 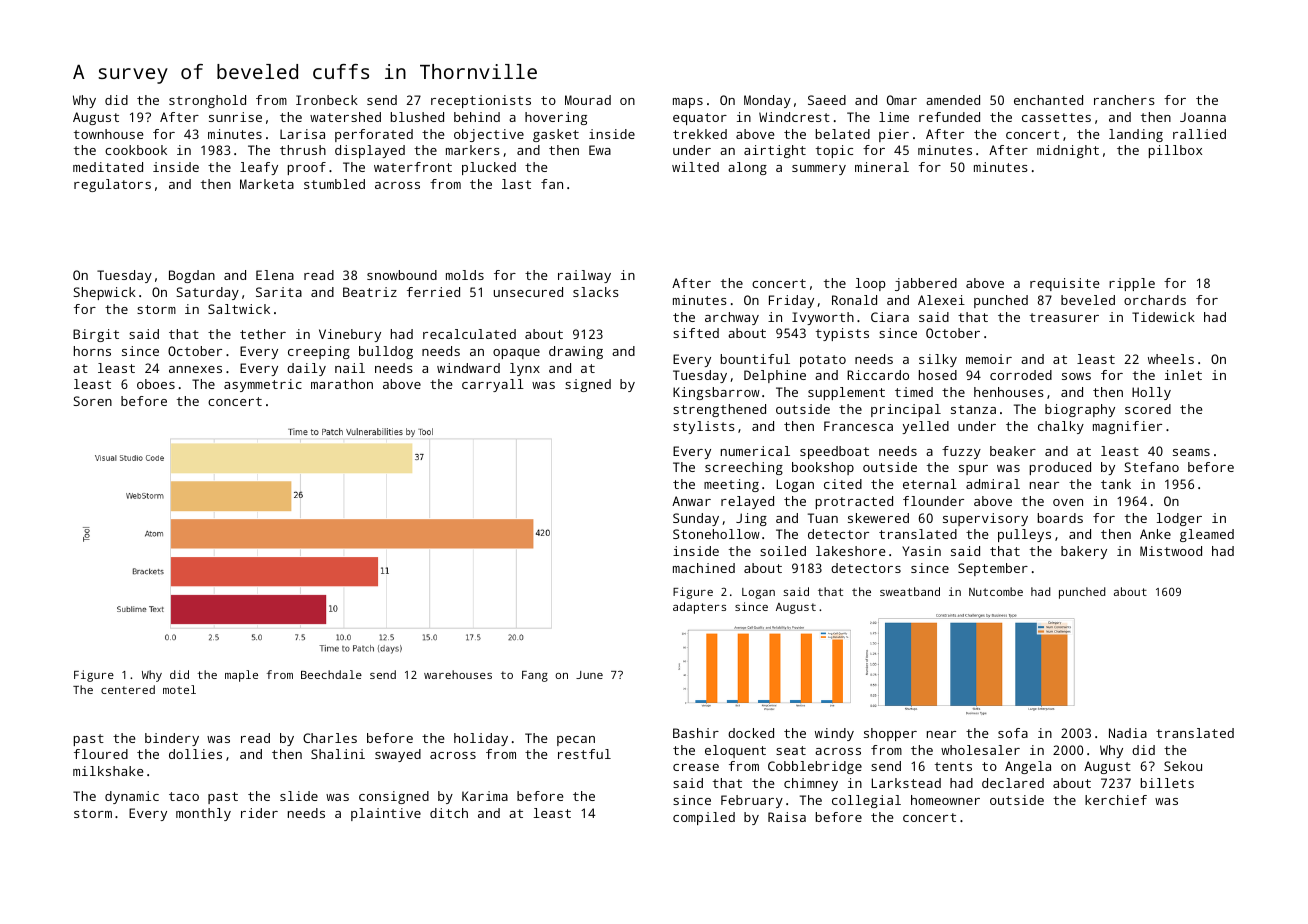 I want to click on Mourad, so click(x=588, y=100).
